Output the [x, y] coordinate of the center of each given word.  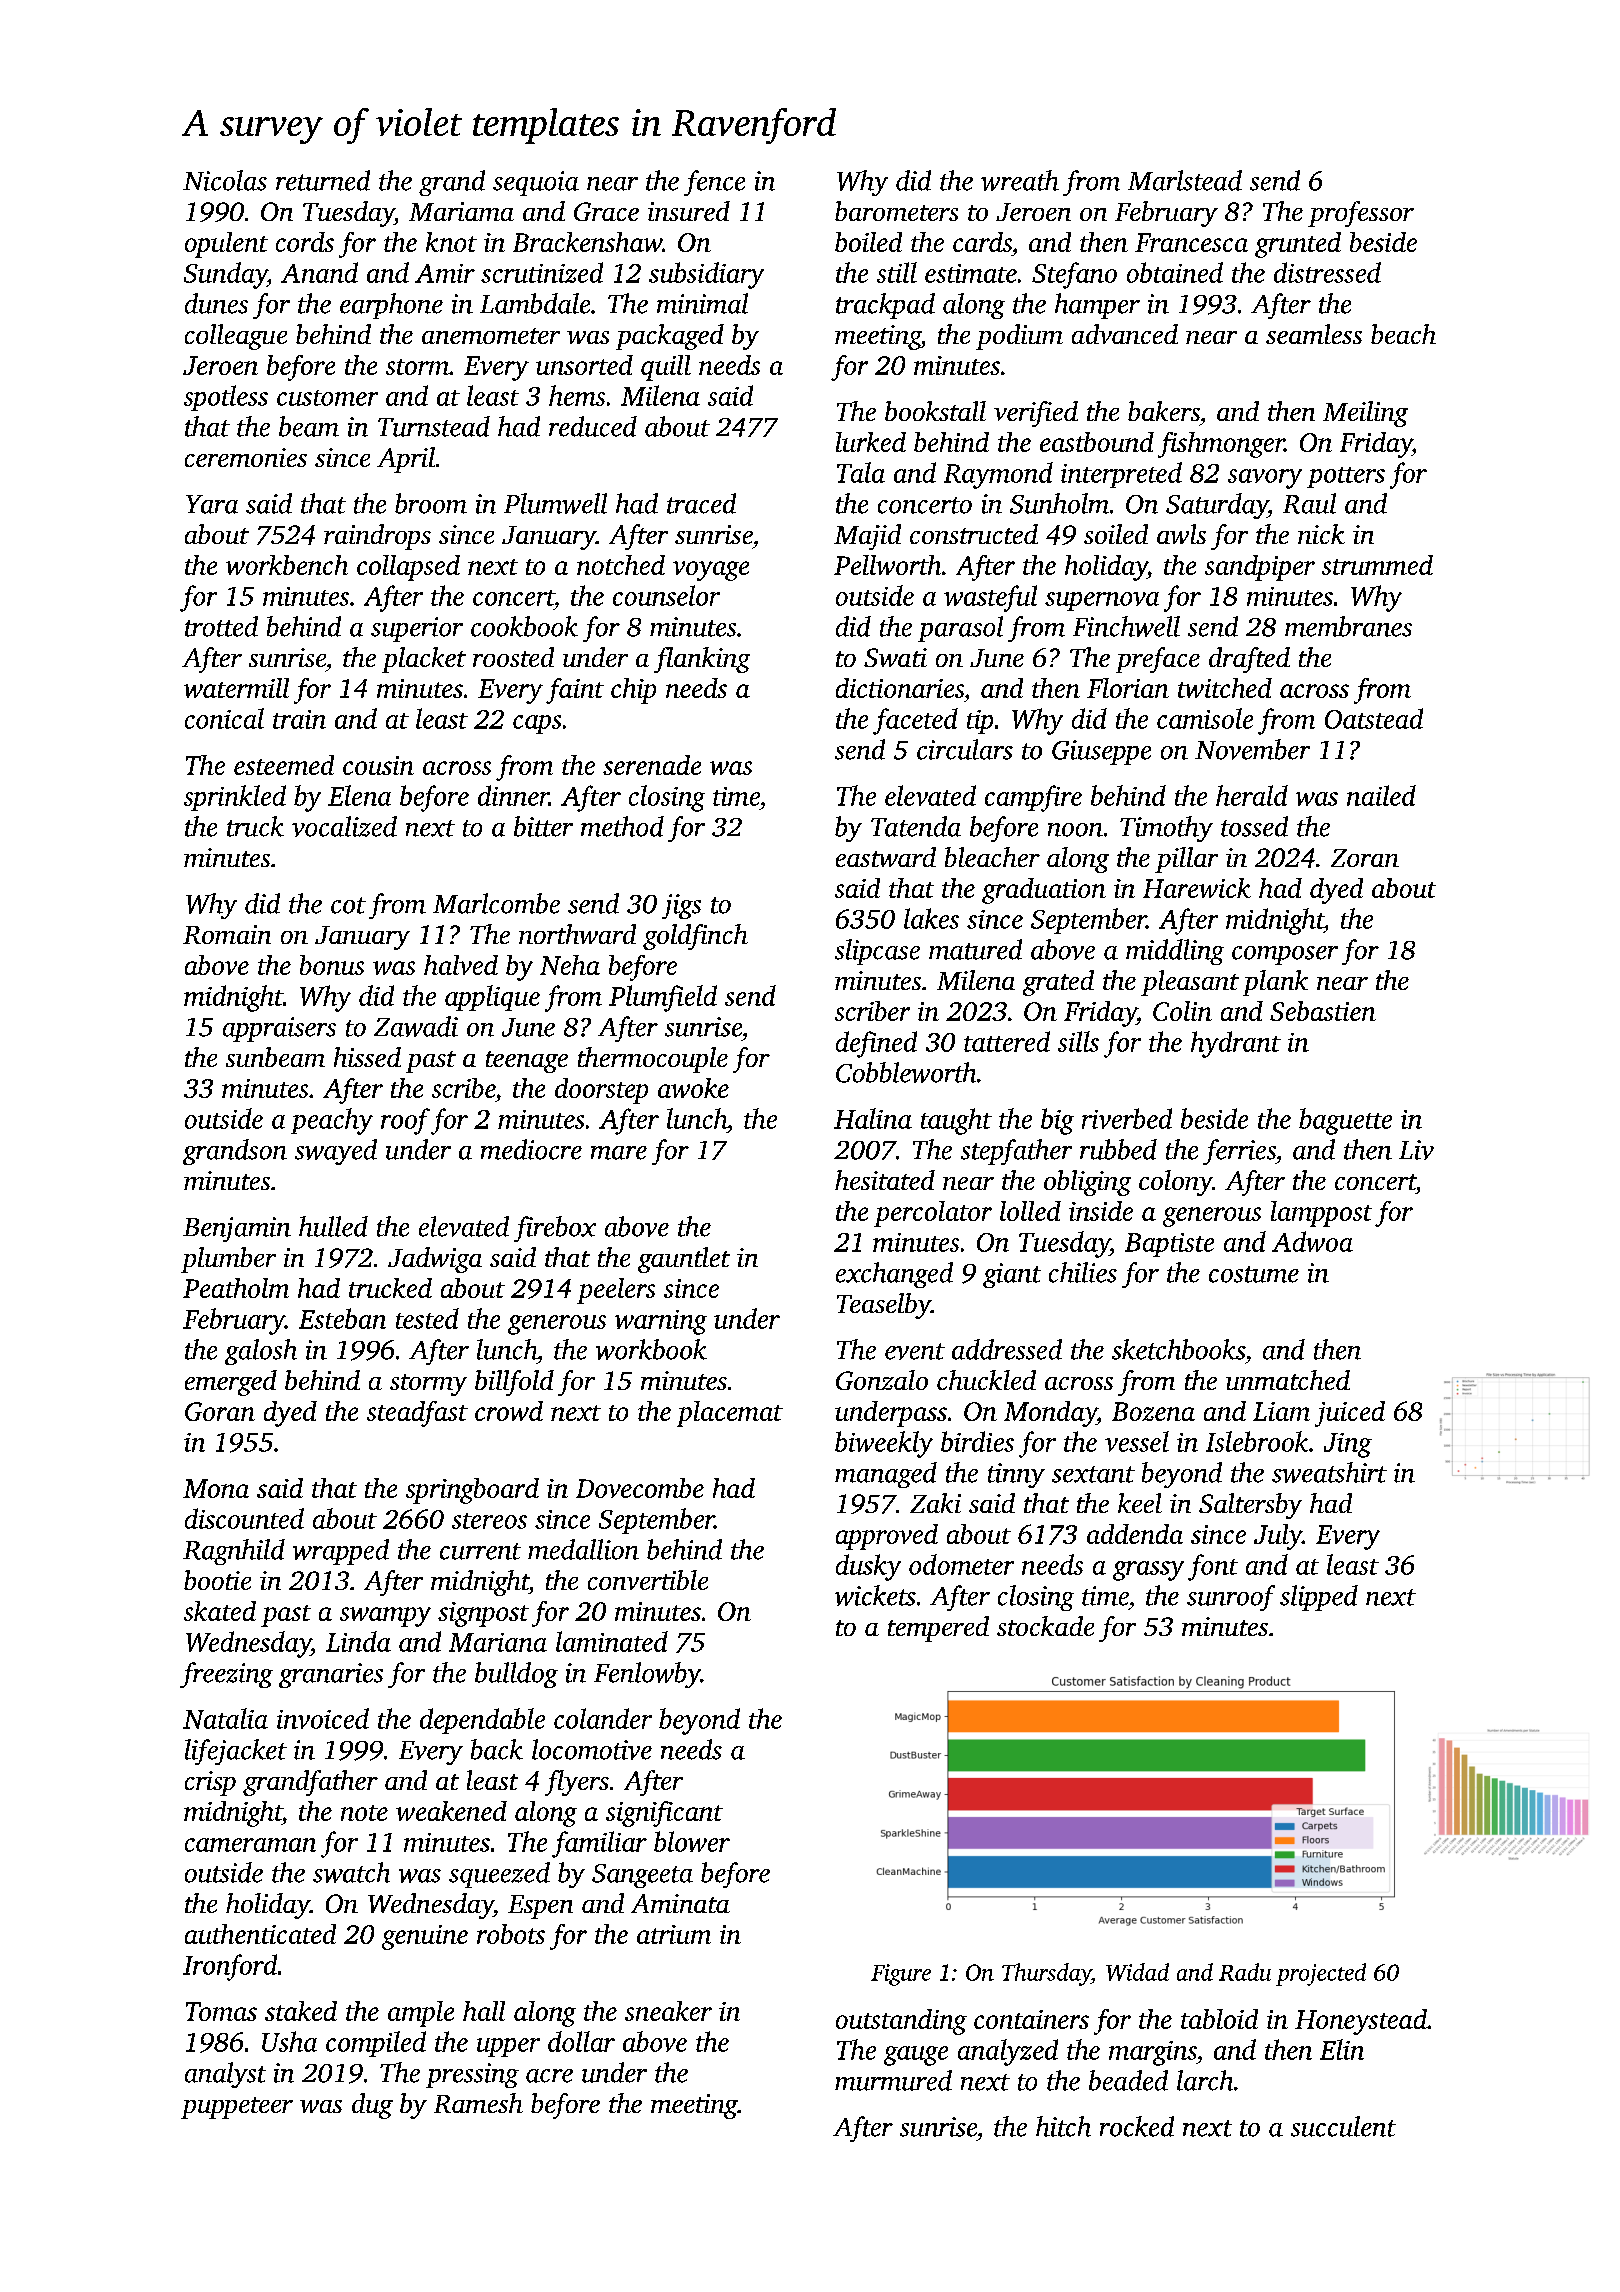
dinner [513, 795]
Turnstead [434, 426]
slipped [1319, 1598]
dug [372, 2106]
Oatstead [1374, 718]
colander [603, 1718]
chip [633, 691]
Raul [1309, 503]
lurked [871, 442]
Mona [216, 1488]
